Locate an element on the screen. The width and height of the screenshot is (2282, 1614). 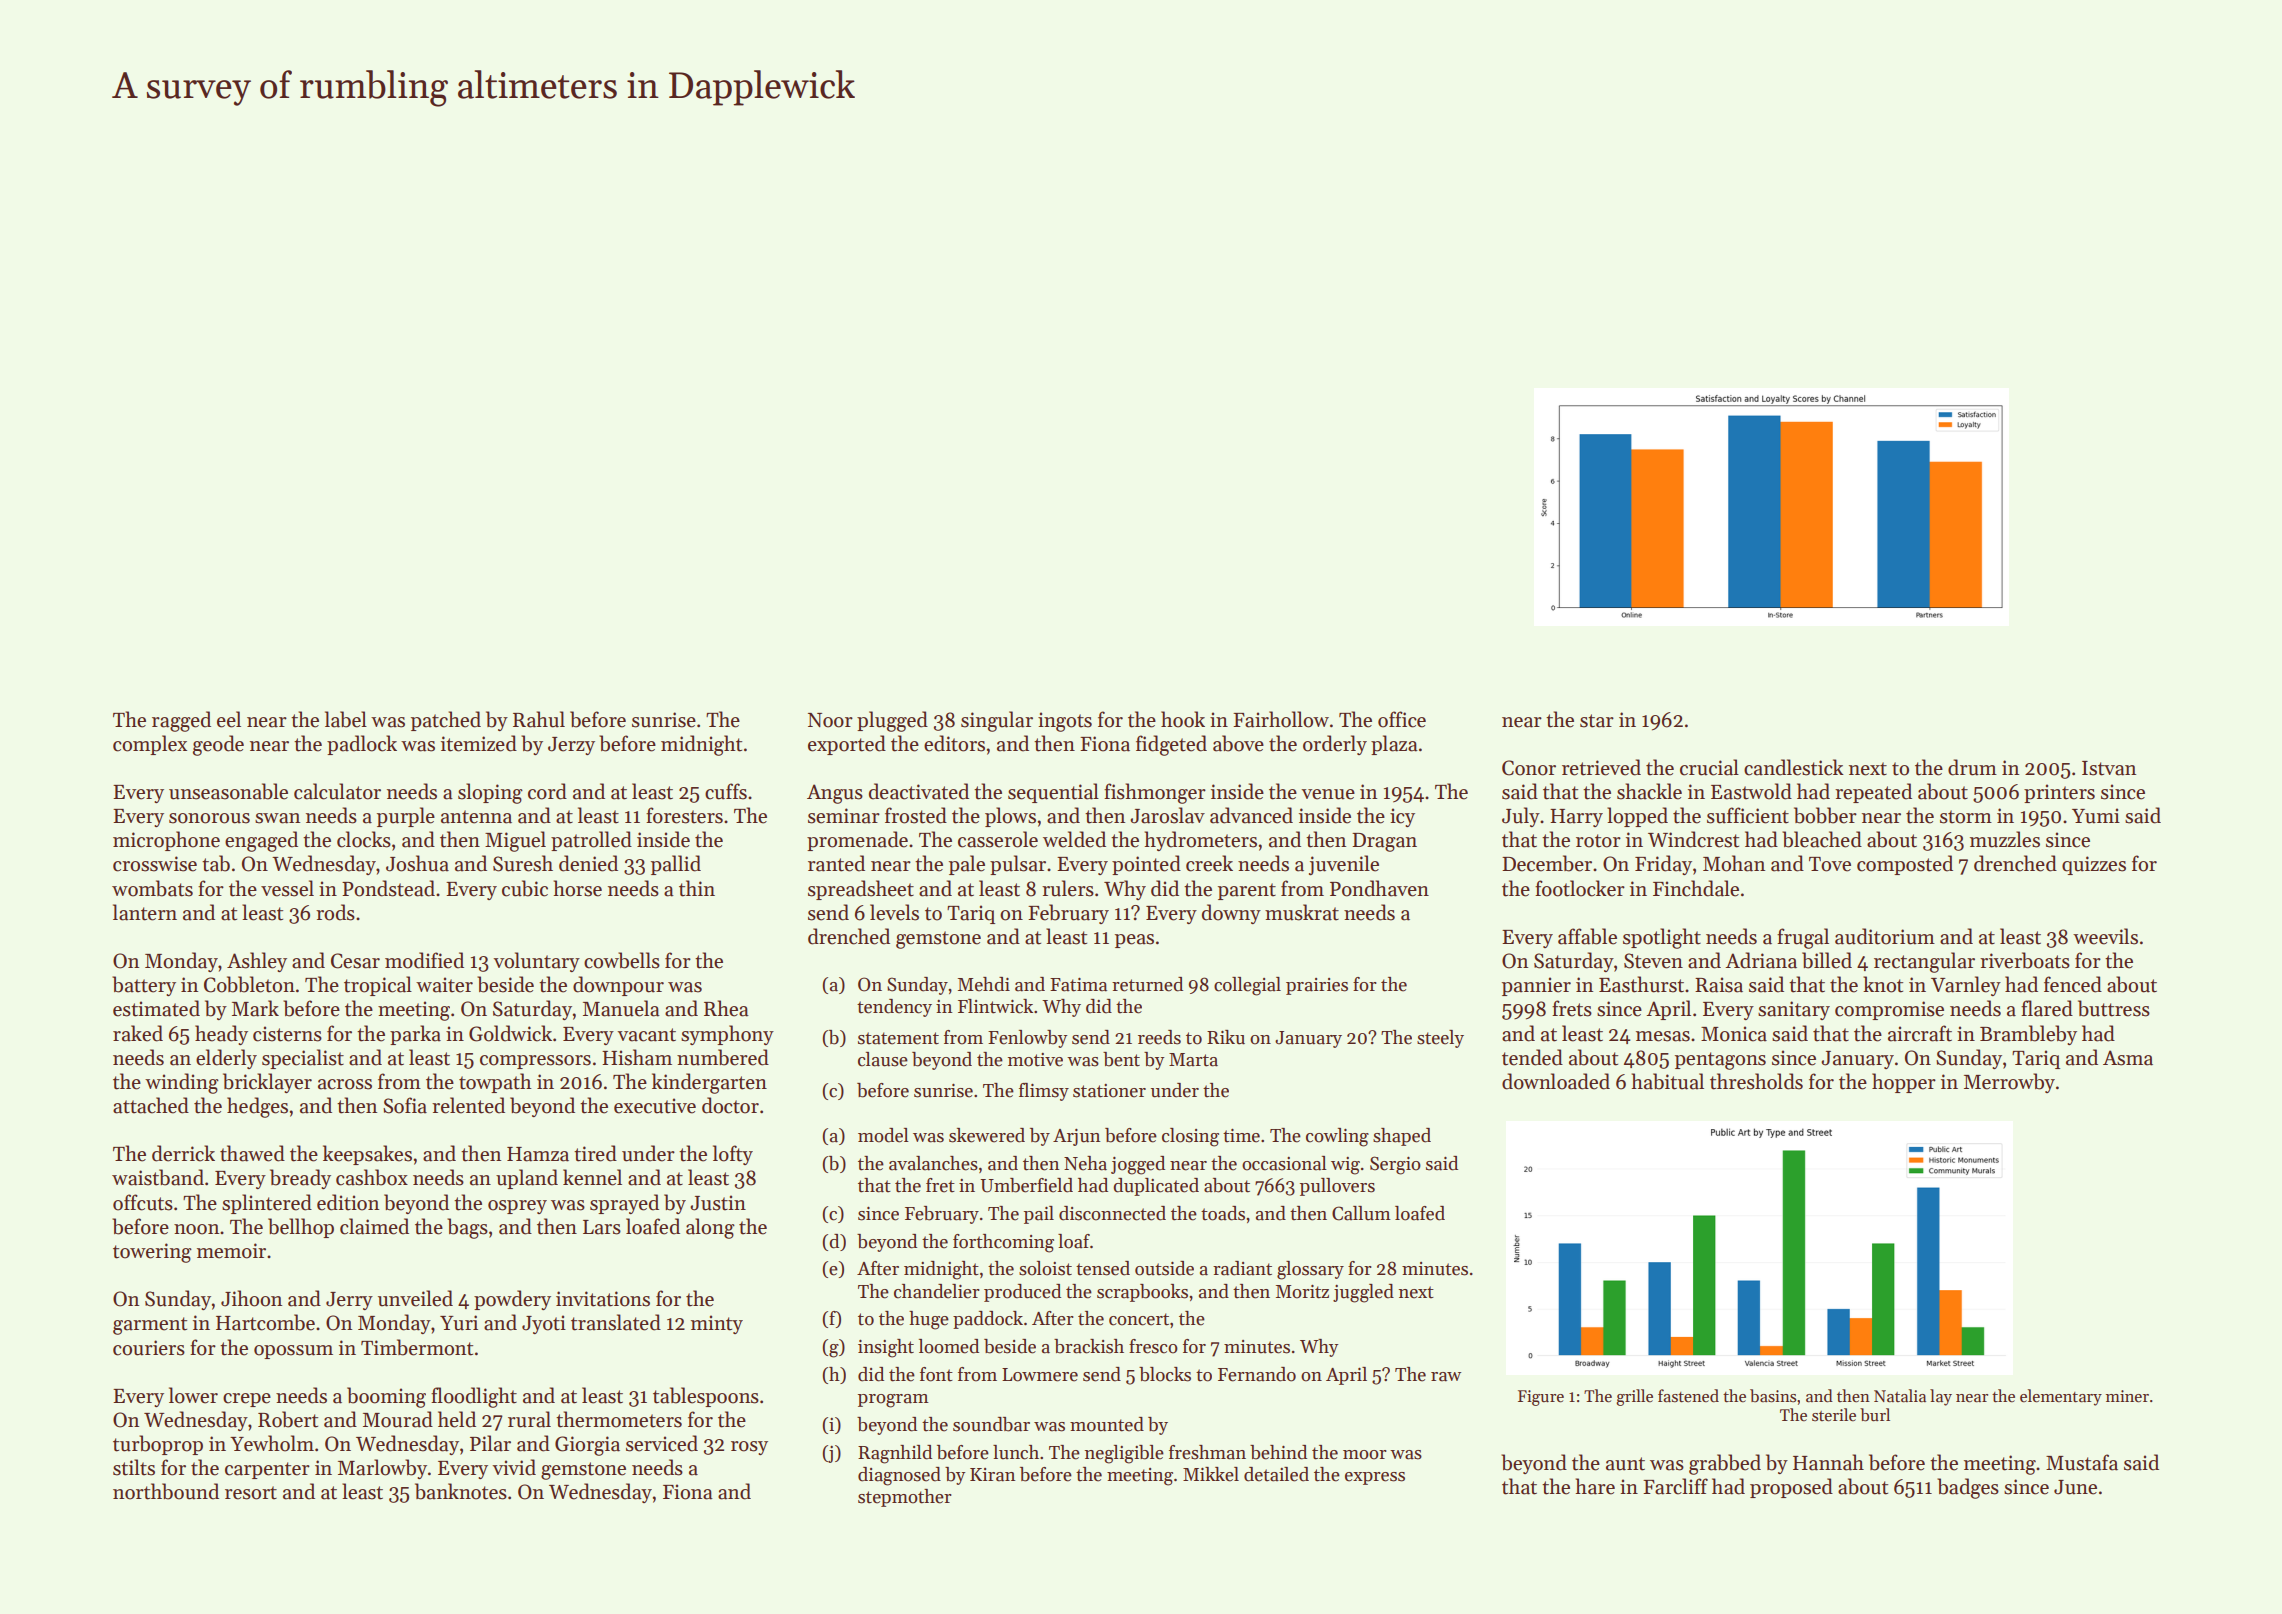
levels is located at coordinates (894, 912).
